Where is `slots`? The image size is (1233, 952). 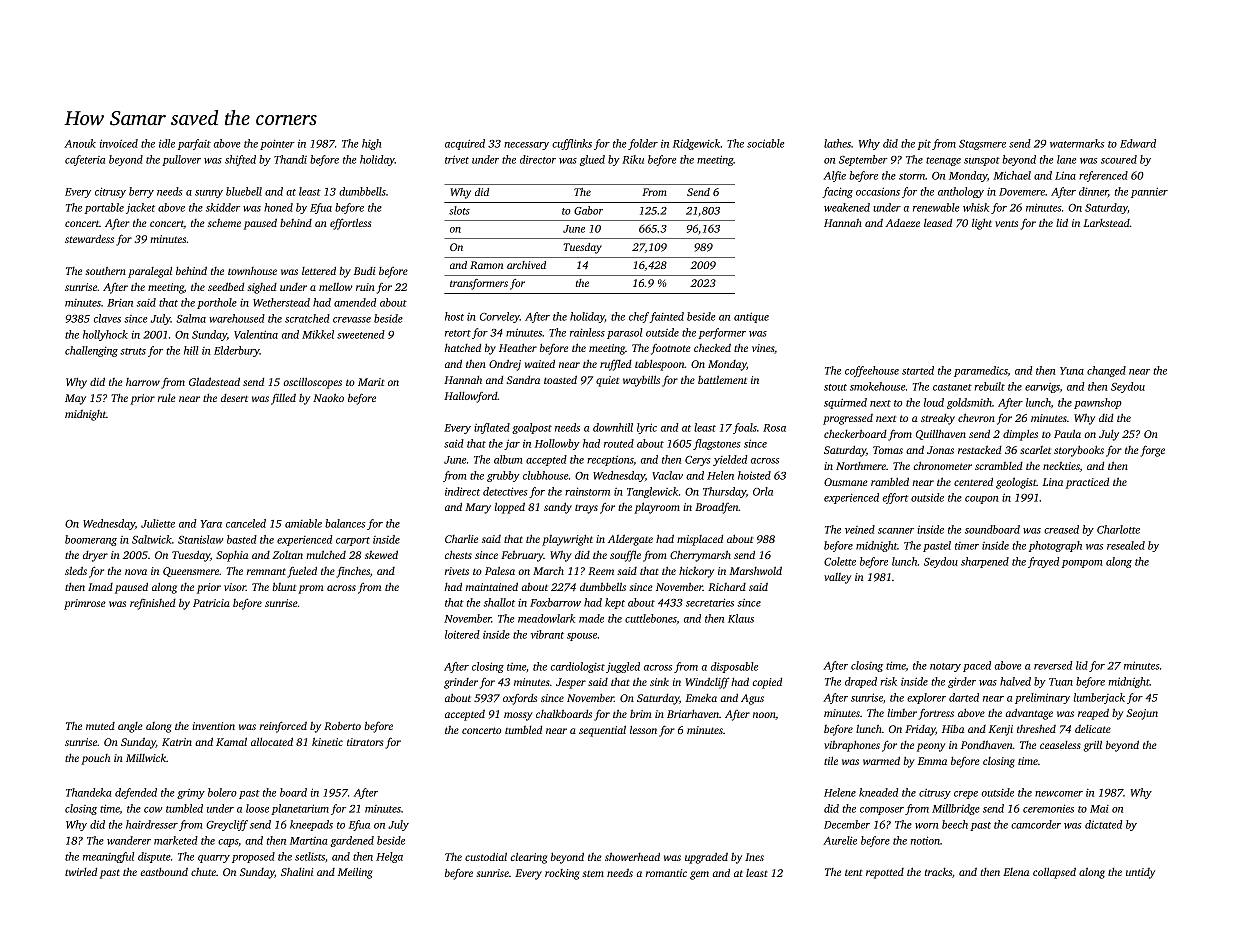 slots is located at coordinates (459, 210).
